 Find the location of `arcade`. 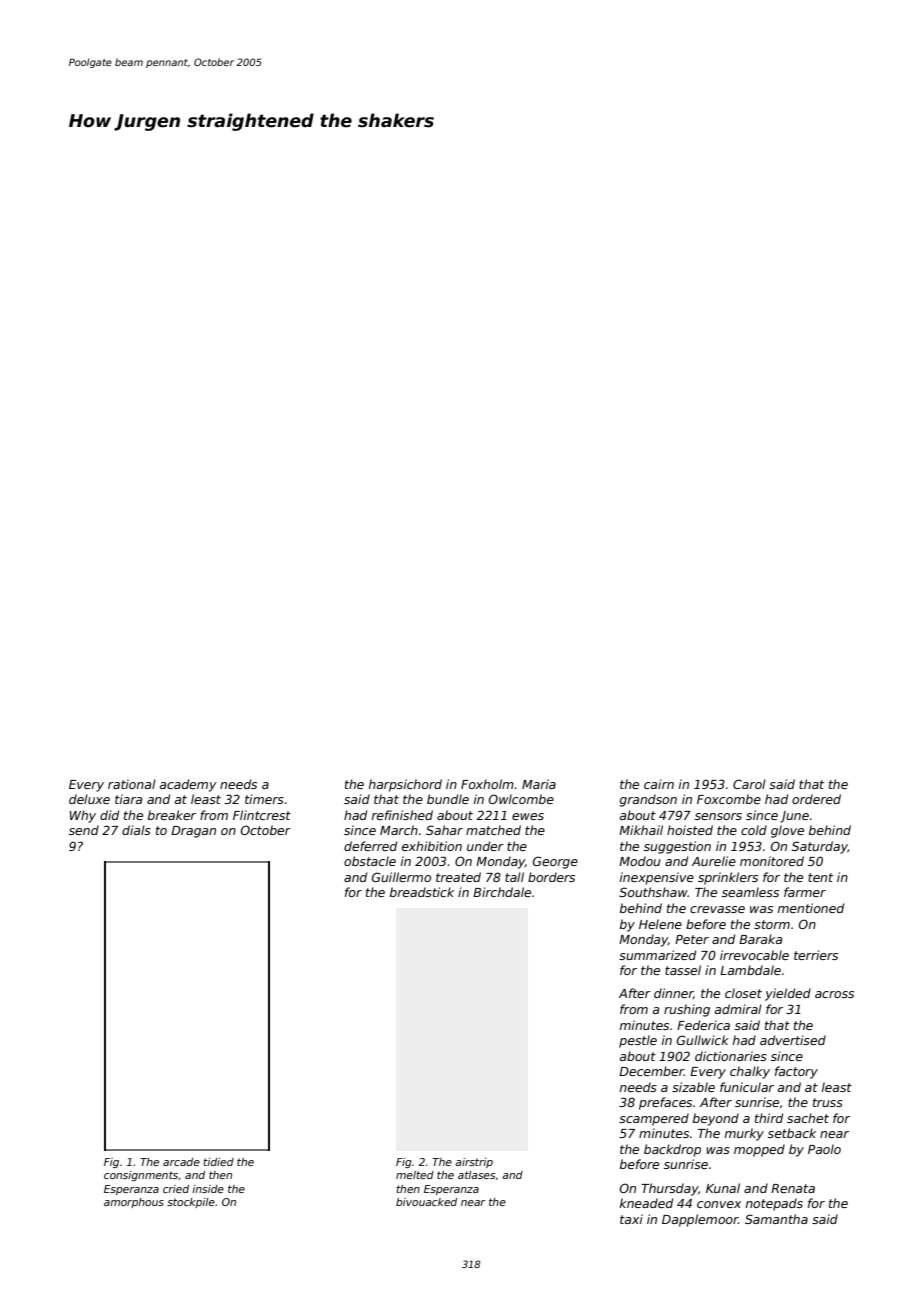

arcade is located at coordinates (181, 1162).
